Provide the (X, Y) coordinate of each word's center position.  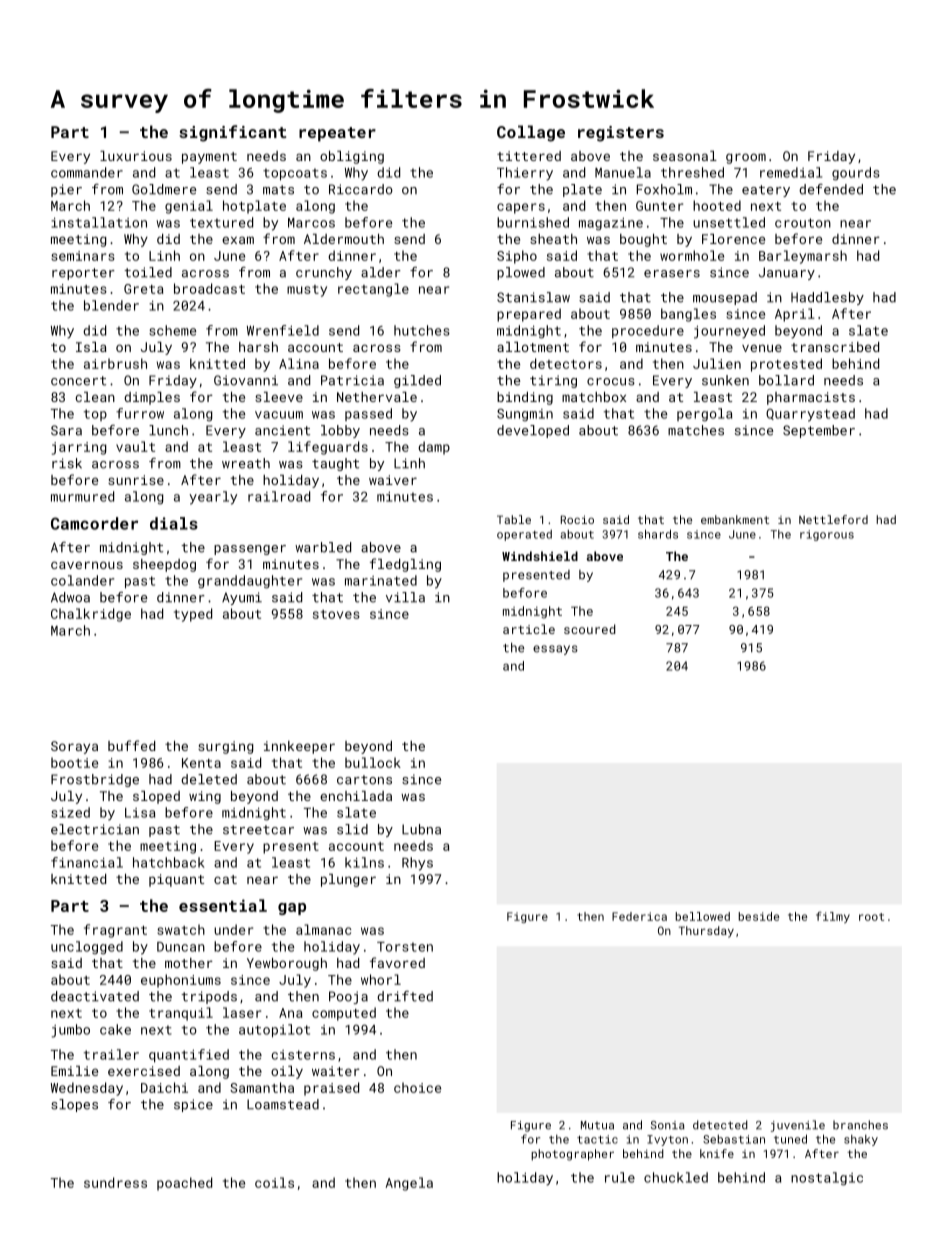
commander (87, 172)
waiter (336, 1071)
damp (434, 448)
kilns (364, 862)
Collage (531, 133)
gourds (856, 174)
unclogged (87, 948)
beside (759, 916)
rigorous (827, 535)
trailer (111, 1054)
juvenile (798, 1126)
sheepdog (164, 565)
